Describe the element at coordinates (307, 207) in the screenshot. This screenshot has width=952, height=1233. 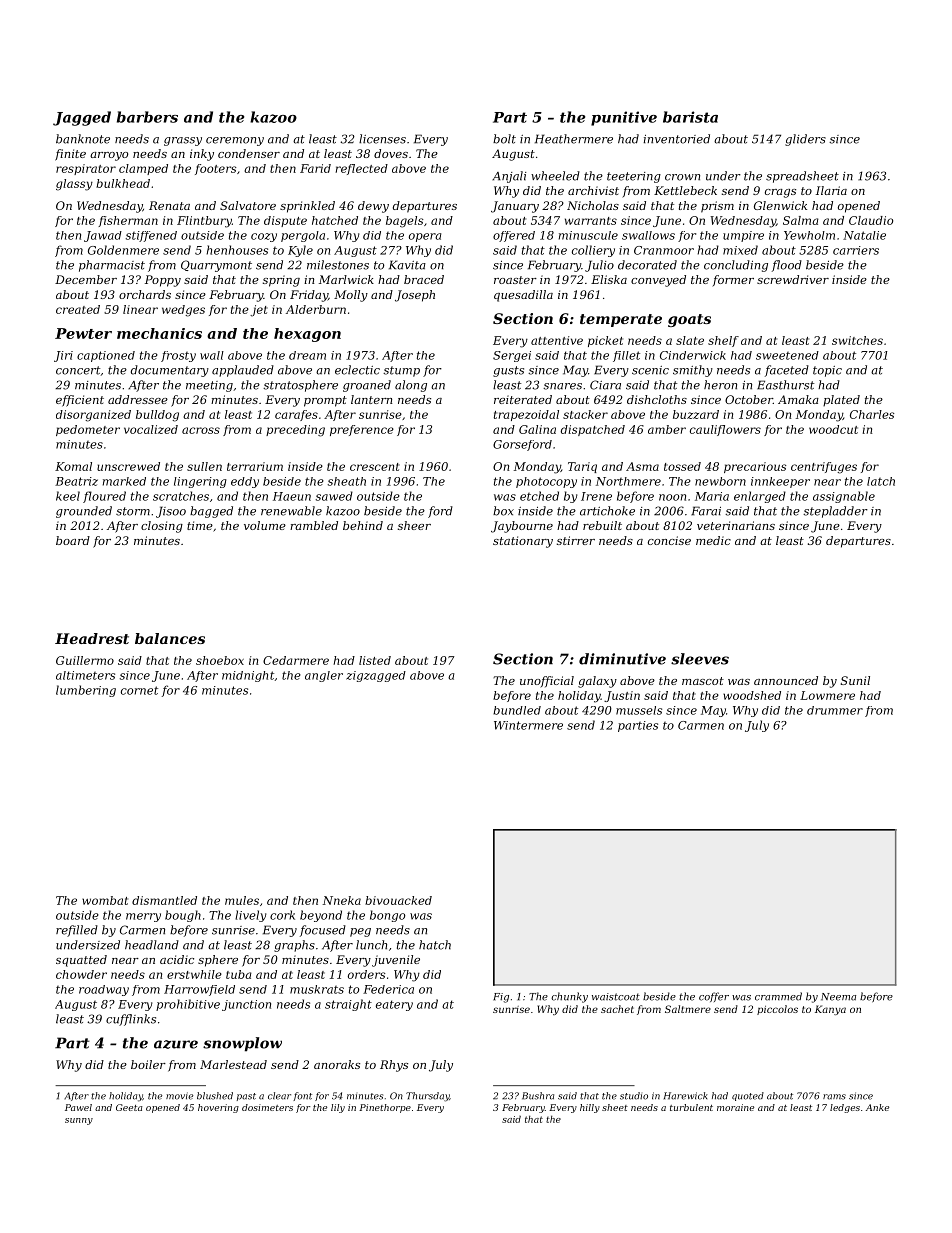
I see `sprinkled` at that location.
